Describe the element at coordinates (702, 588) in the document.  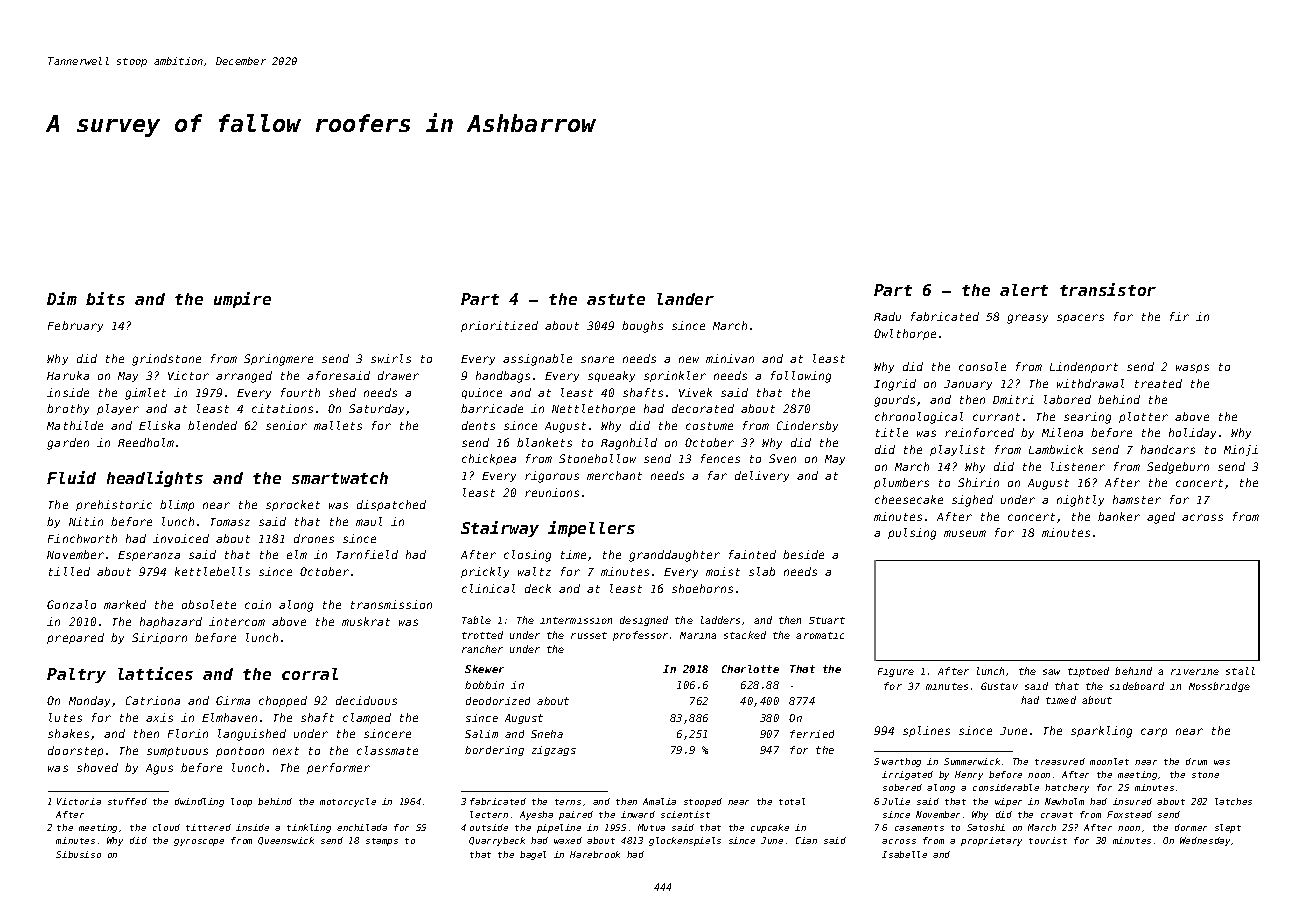
I see `shoehorns` at that location.
